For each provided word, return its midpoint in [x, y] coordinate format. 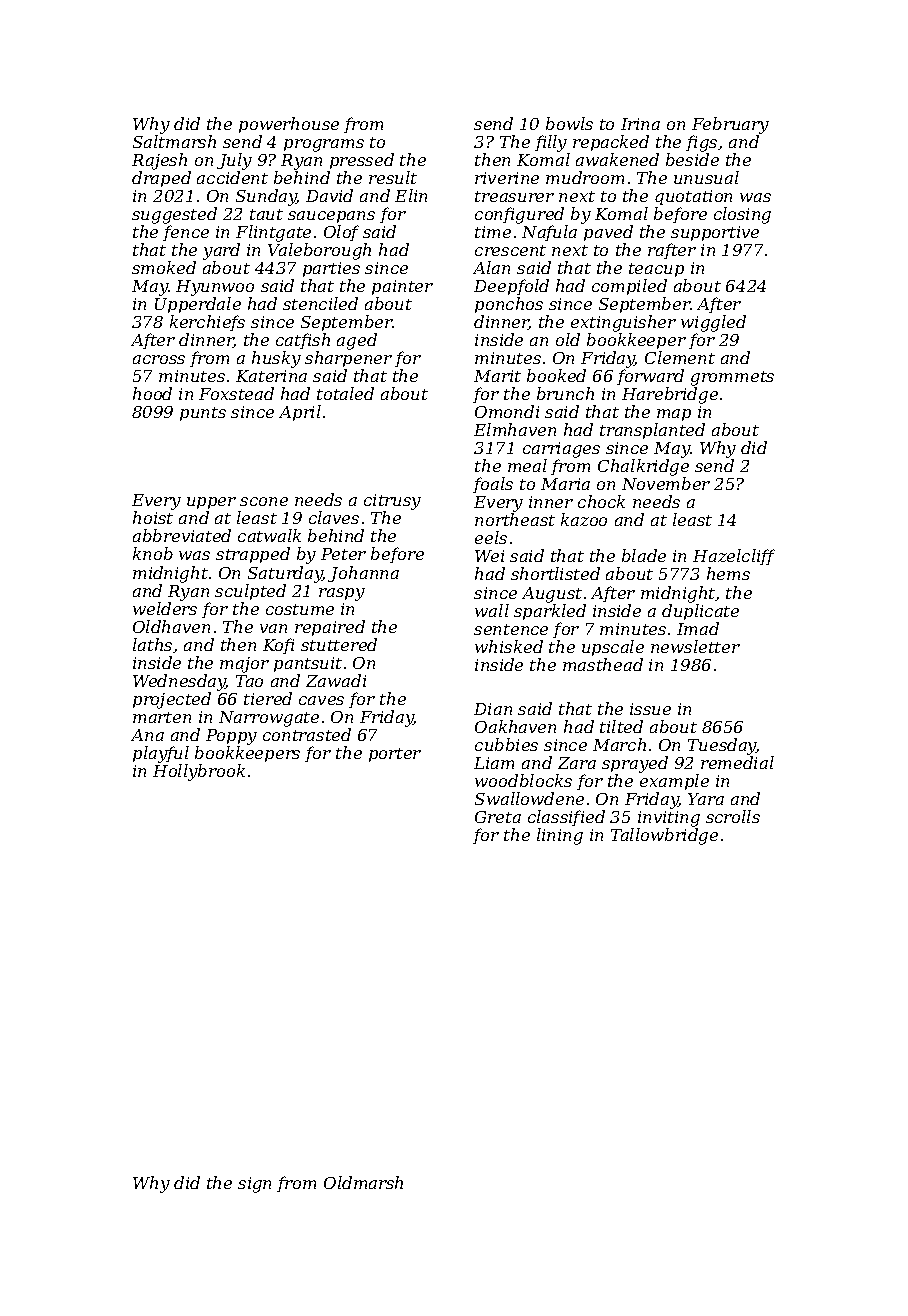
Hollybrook [199, 772]
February [730, 125]
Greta [498, 817]
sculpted [250, 592]
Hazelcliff [734, 557]
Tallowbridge [664, 836]
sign [254, 1185]
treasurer [514, 196]
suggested [174, 215]
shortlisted [555, 573]
